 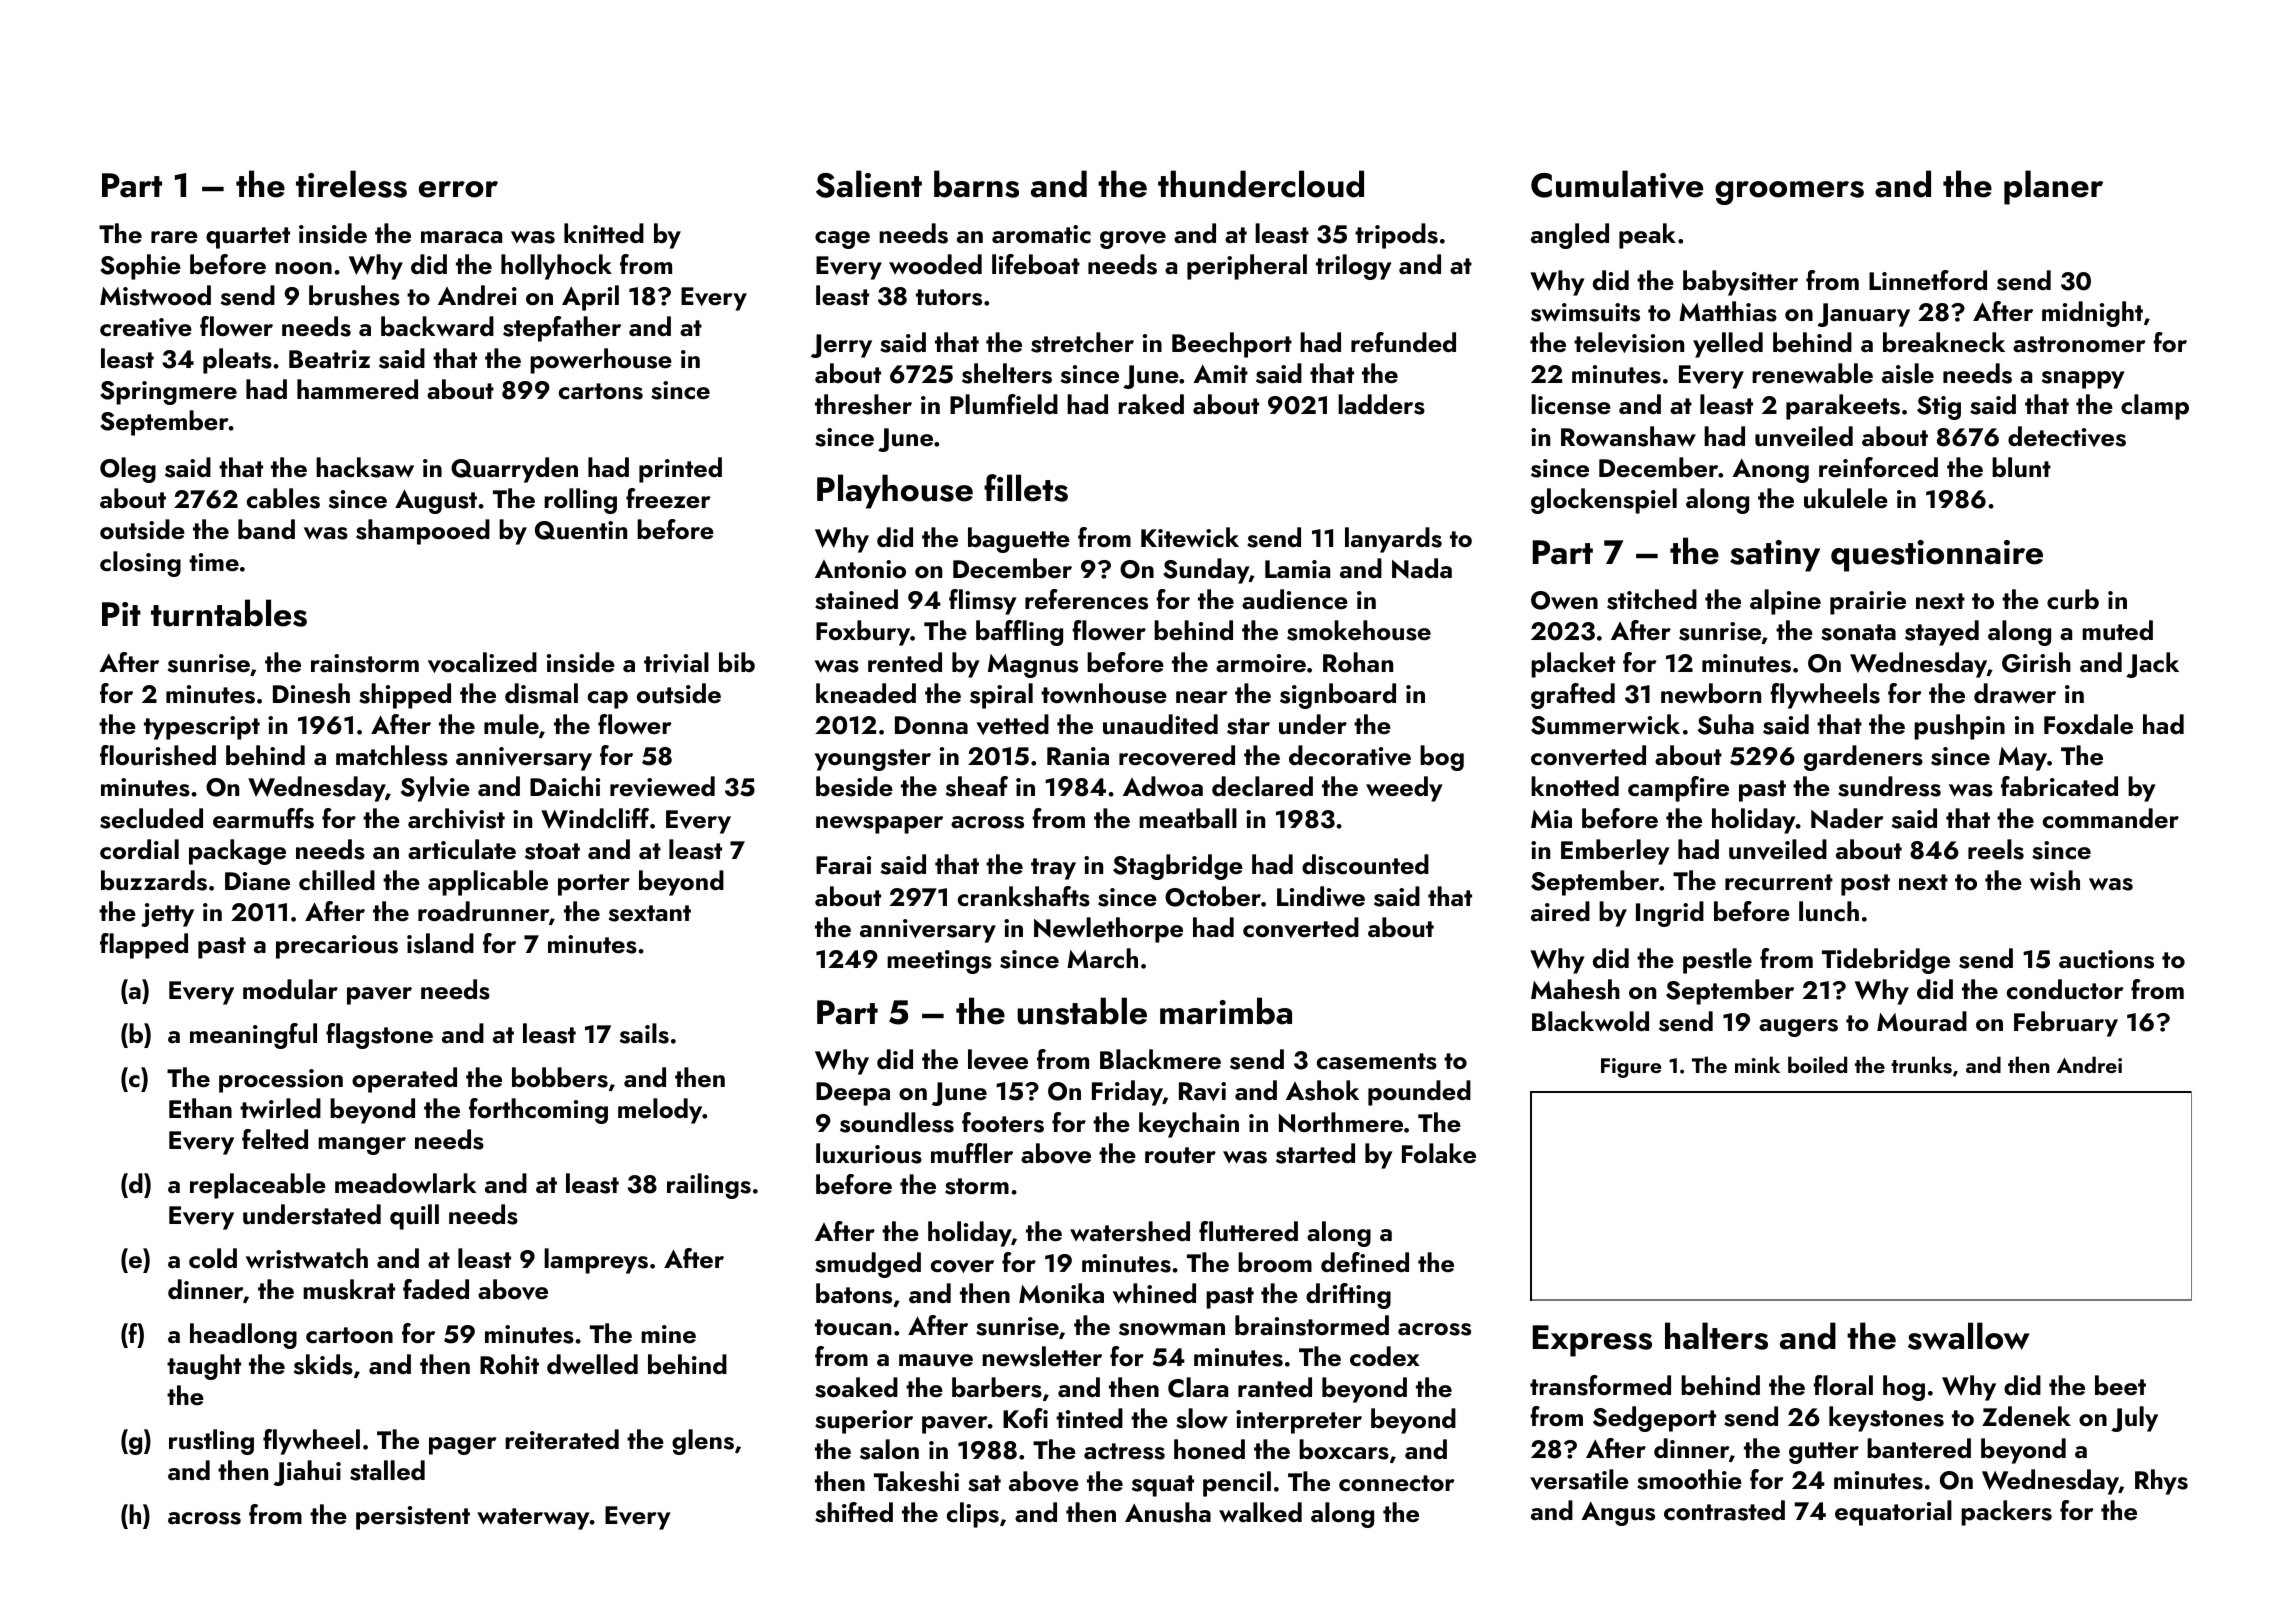 What do you see at coordinates (2152, 665) in the page?
I see `Jack` at bounding box center [2152, 665].
